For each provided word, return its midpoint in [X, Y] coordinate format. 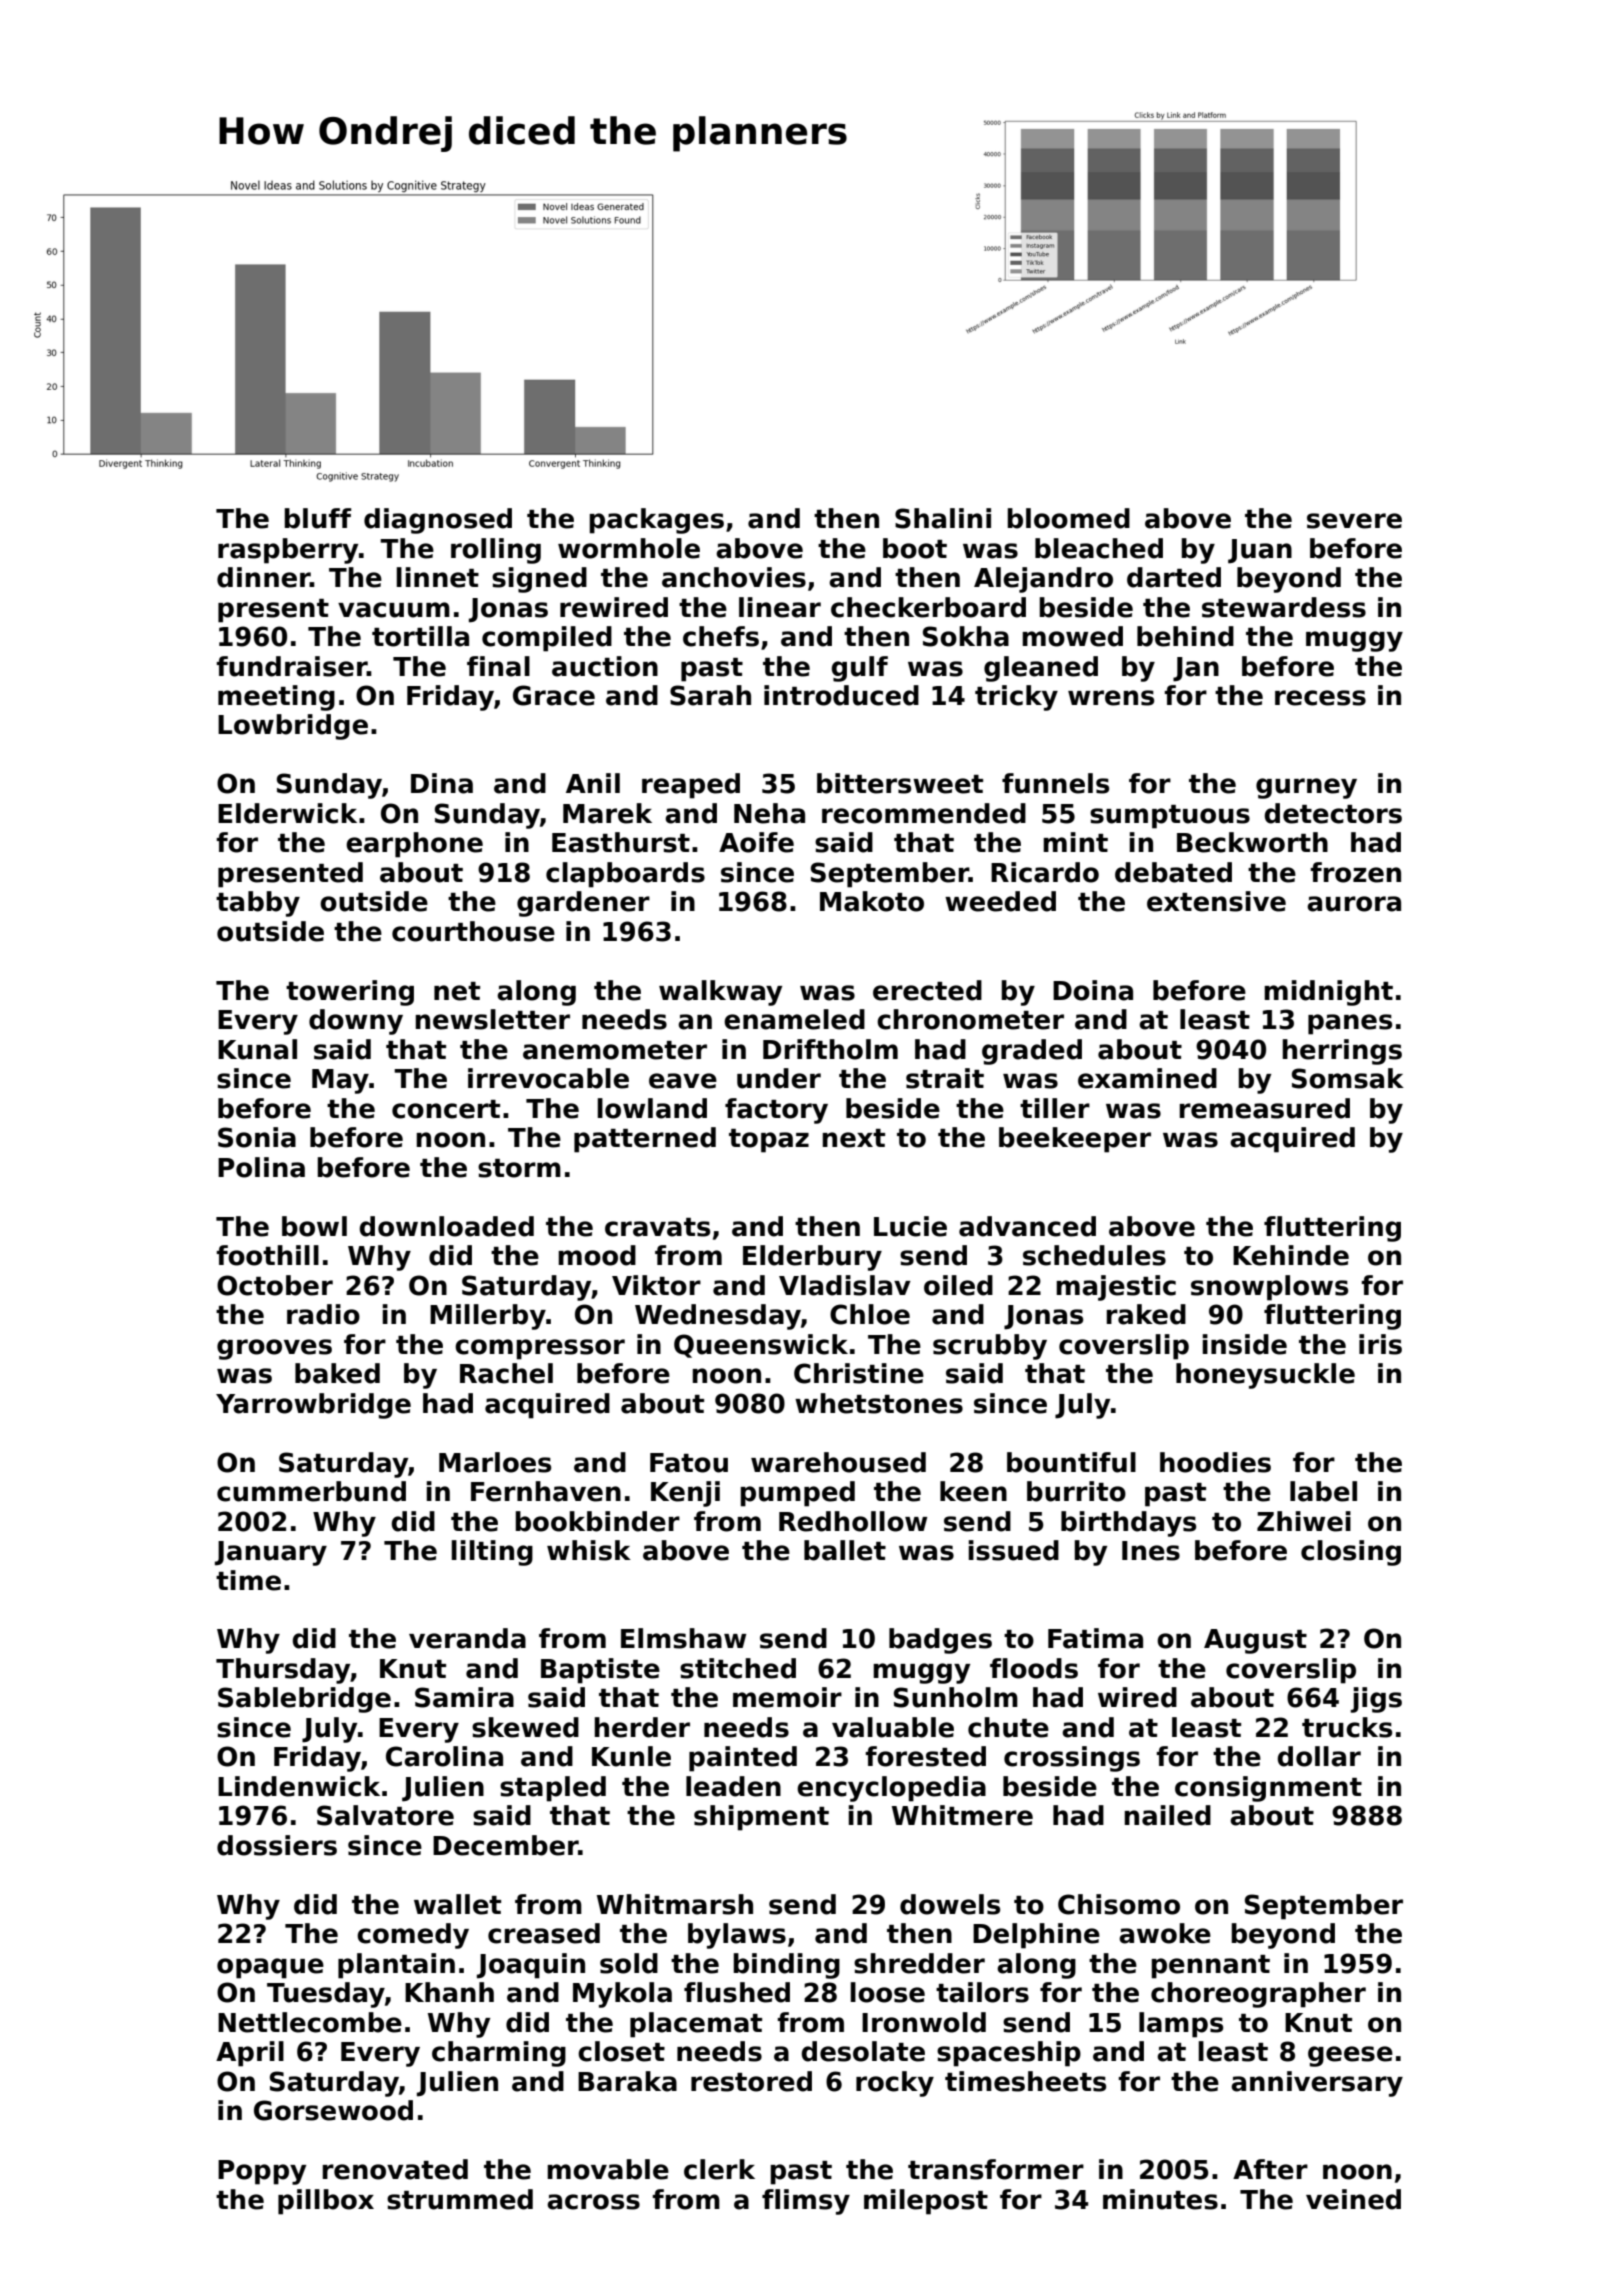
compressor [540, 1349]
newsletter [492, 1019]
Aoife [756, 842]
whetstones [879, 1403]
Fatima [1095, 1638]
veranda [467, 1638]
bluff [317, 518]
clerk [719, 2169]
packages [656, 521]
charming [499, 2054]
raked [1146, 1314]
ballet [845, 1550]
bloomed [1068, 518]
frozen [1355, 872]
